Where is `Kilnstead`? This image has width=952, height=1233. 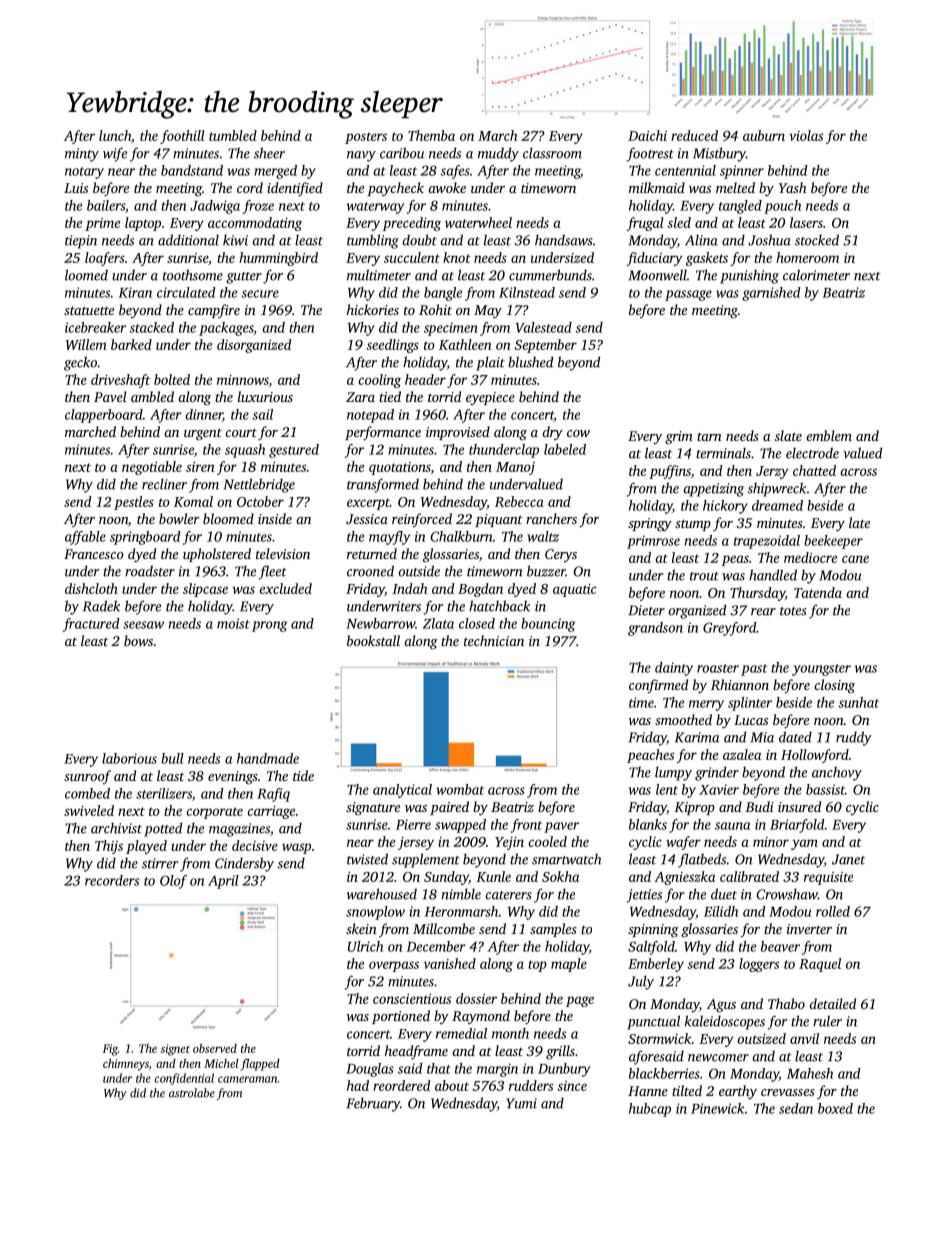 Kilnstead is located at coordinates (527, 292).
